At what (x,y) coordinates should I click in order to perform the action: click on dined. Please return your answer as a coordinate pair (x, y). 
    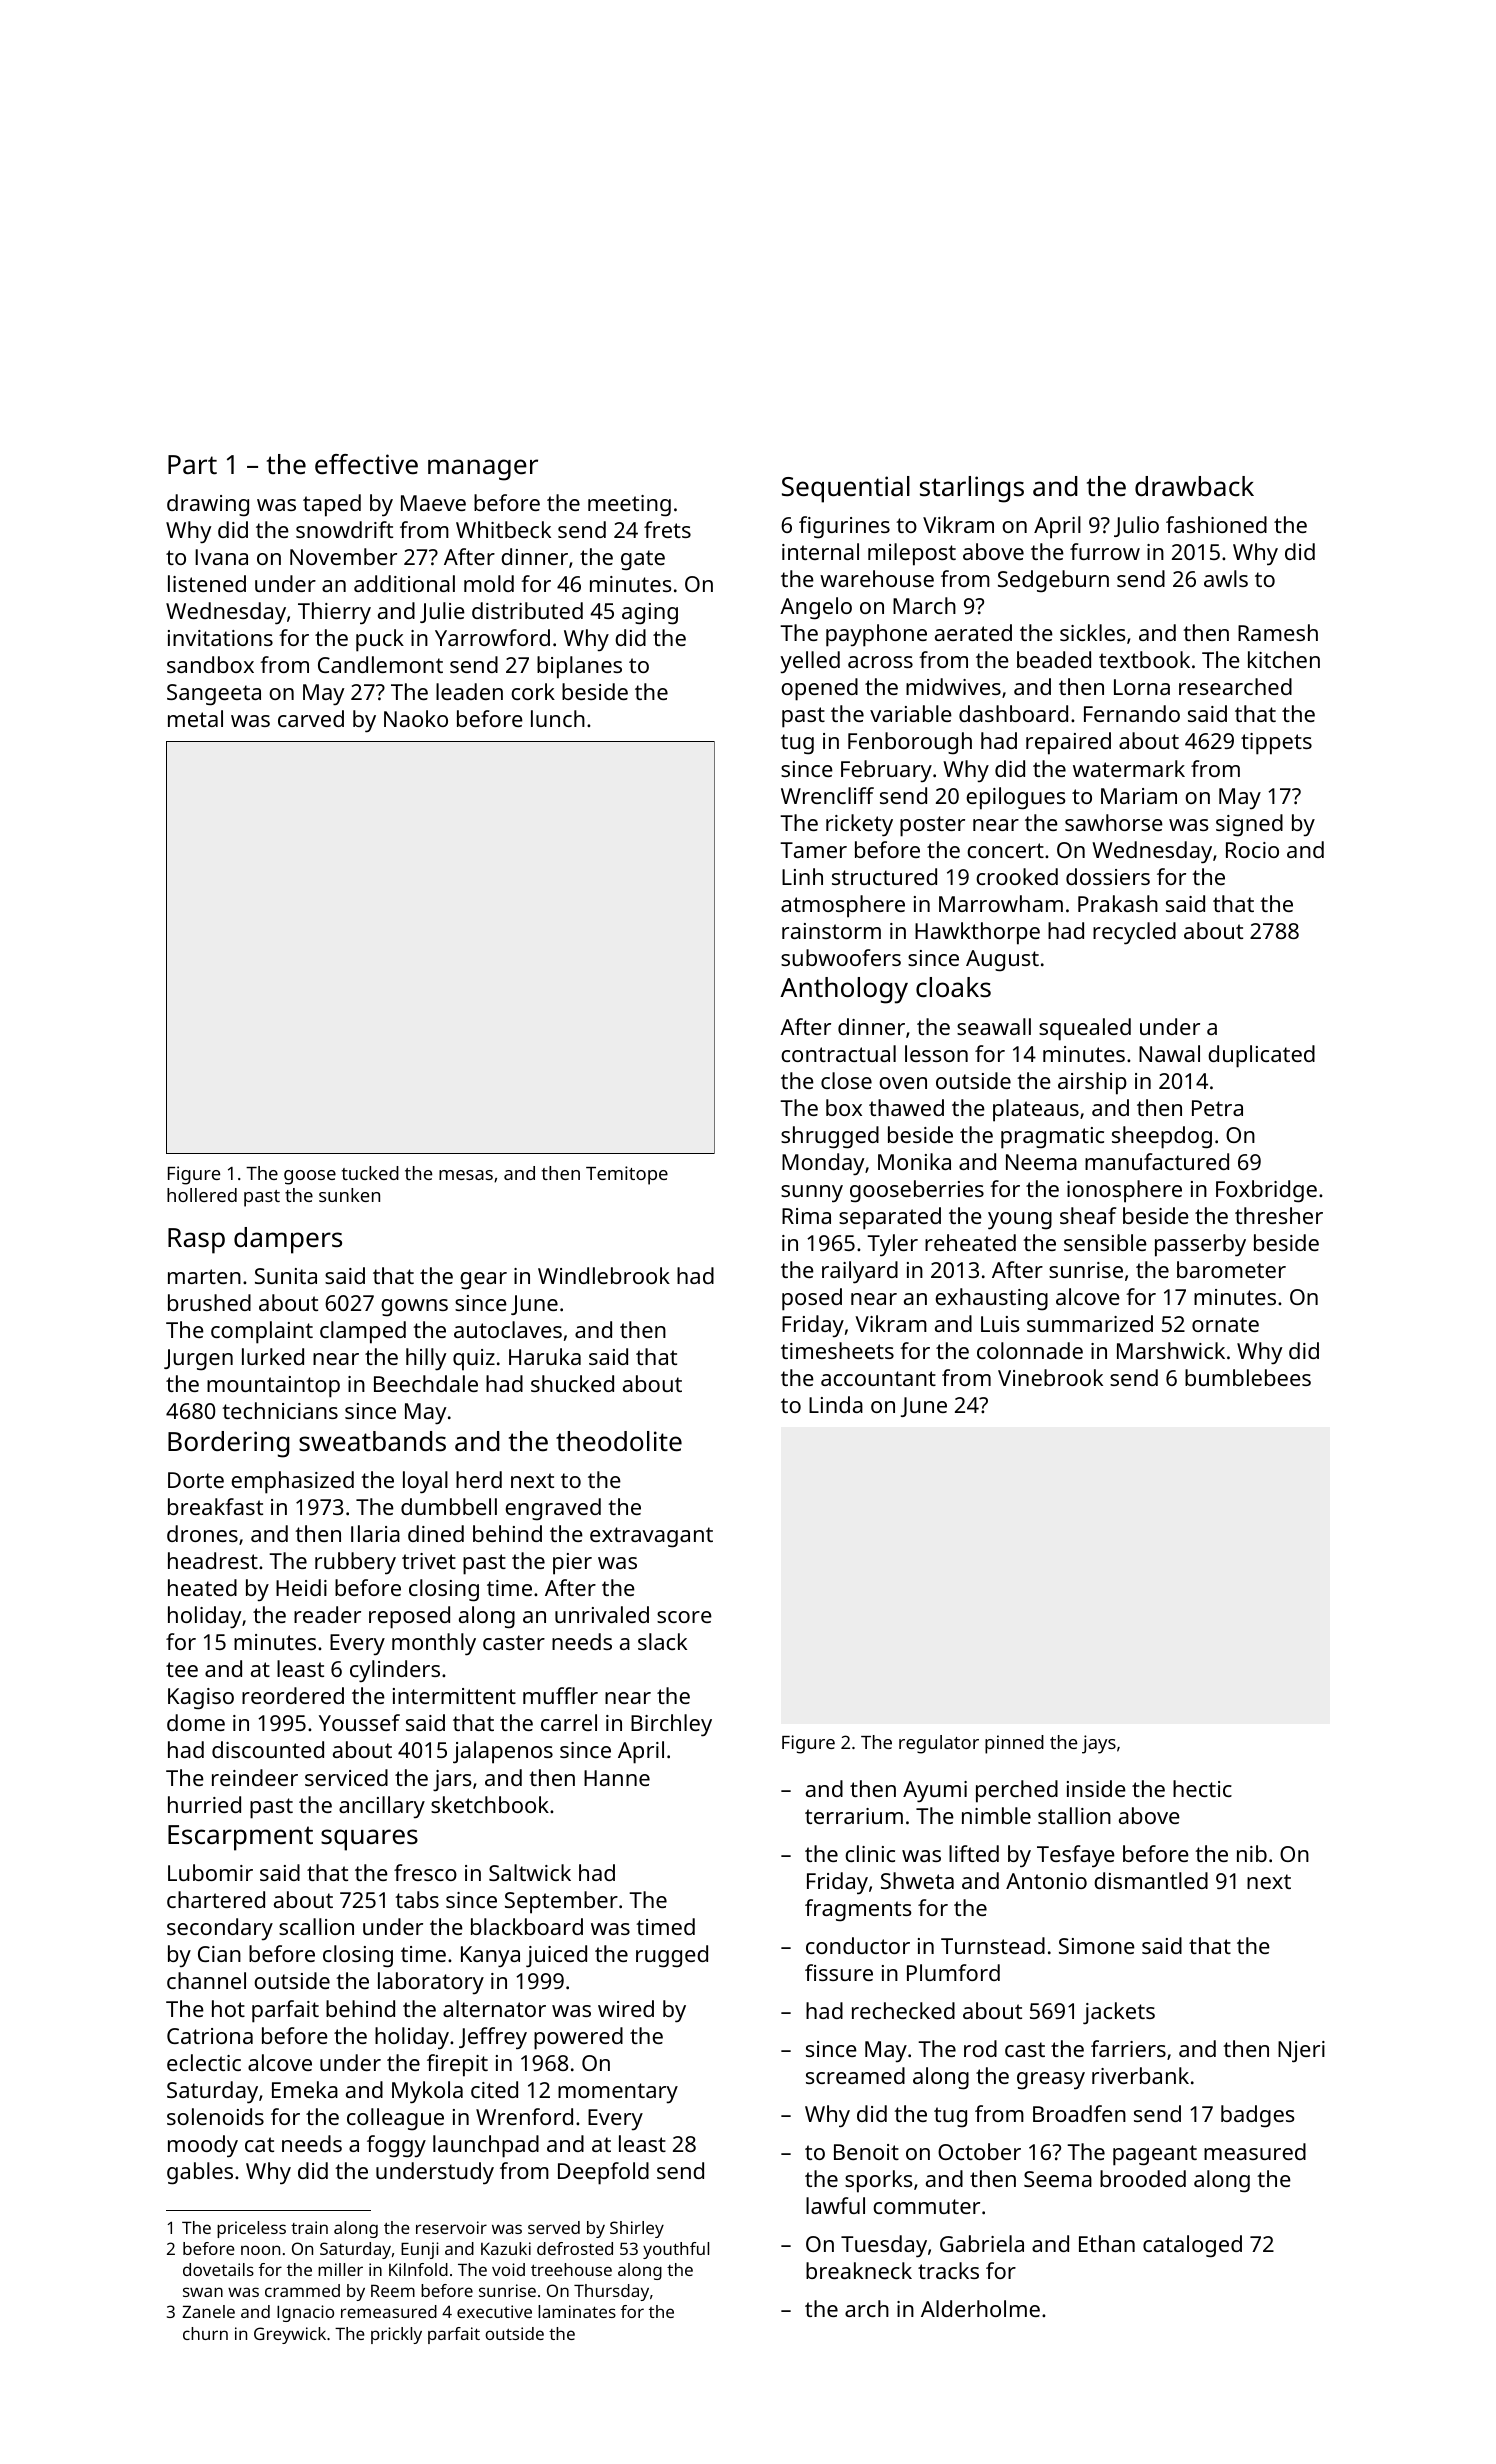
    Looking at the image, I should click on (436, 1533).
